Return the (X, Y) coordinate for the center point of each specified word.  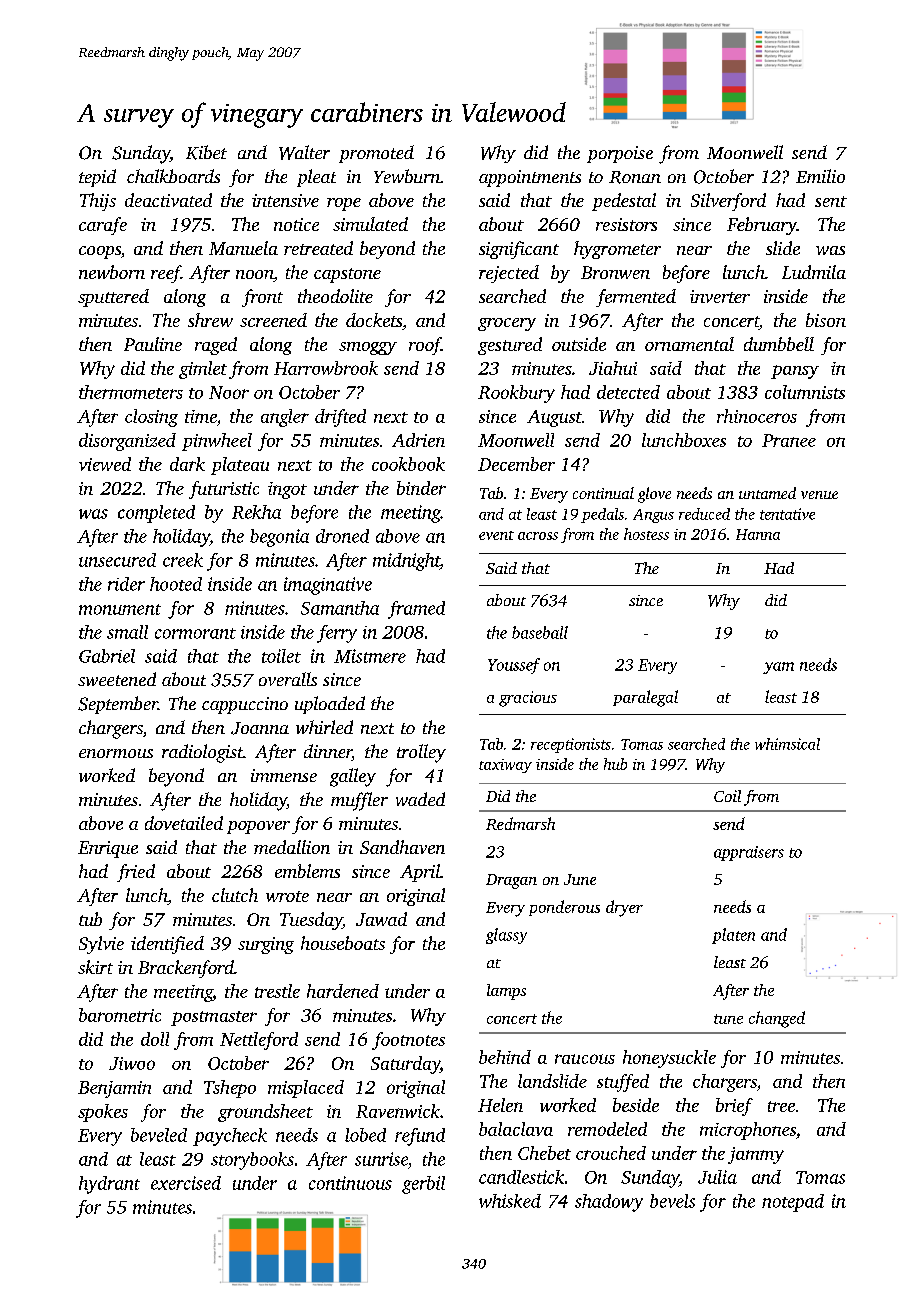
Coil (727, 796)
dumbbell (779, 344)
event (496, 535)
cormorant (195, 633)
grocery (507, 324)
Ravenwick (398, 1111)
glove (654, 495)
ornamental (689, 344)
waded (420, 799)
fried (136, 873)
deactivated (168, 200)
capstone (347, 275)
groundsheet (265, 1113)
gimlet (203, 370)
